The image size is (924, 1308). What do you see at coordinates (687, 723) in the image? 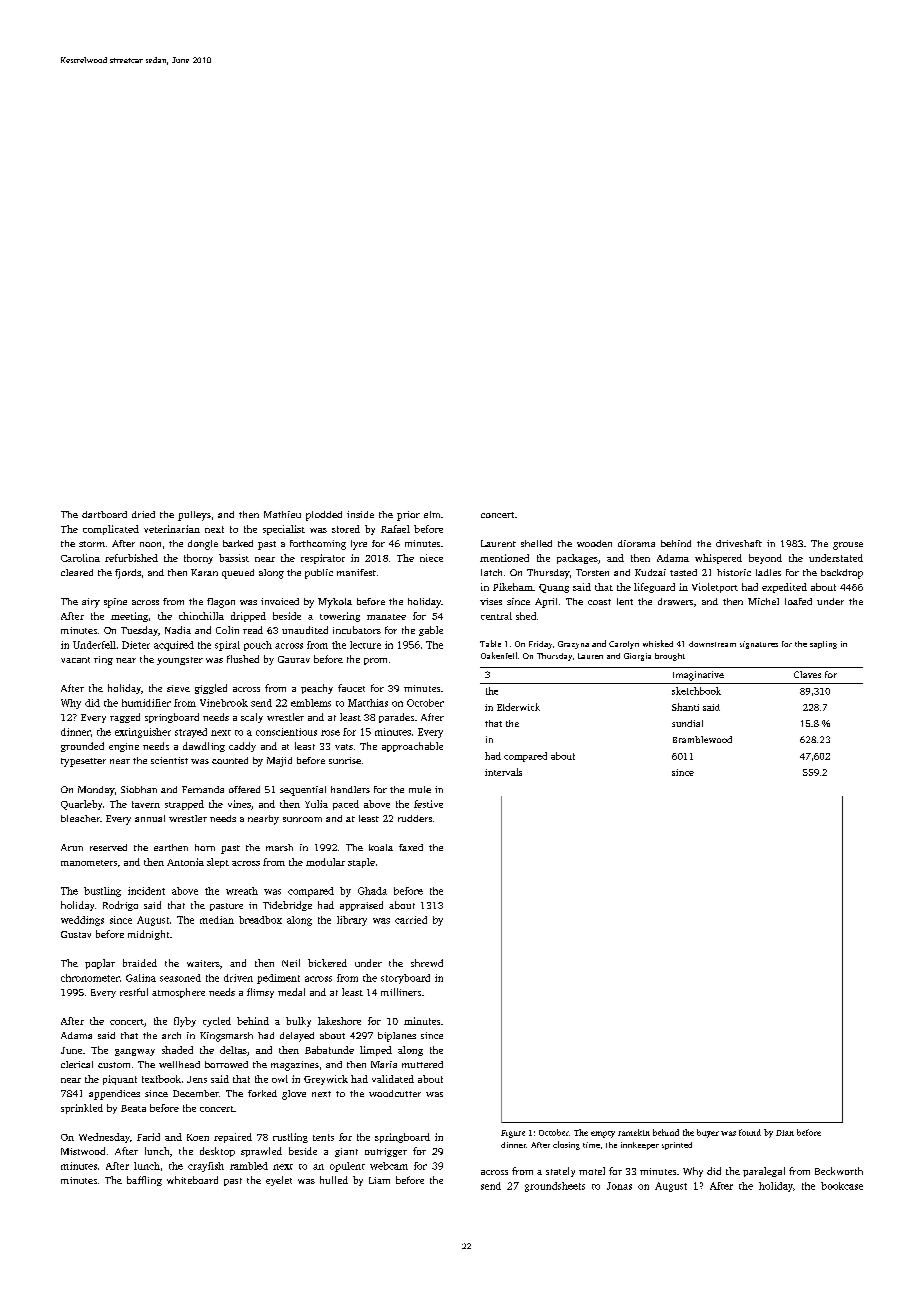
I see `sundial` at bounding box center [687, 723].
